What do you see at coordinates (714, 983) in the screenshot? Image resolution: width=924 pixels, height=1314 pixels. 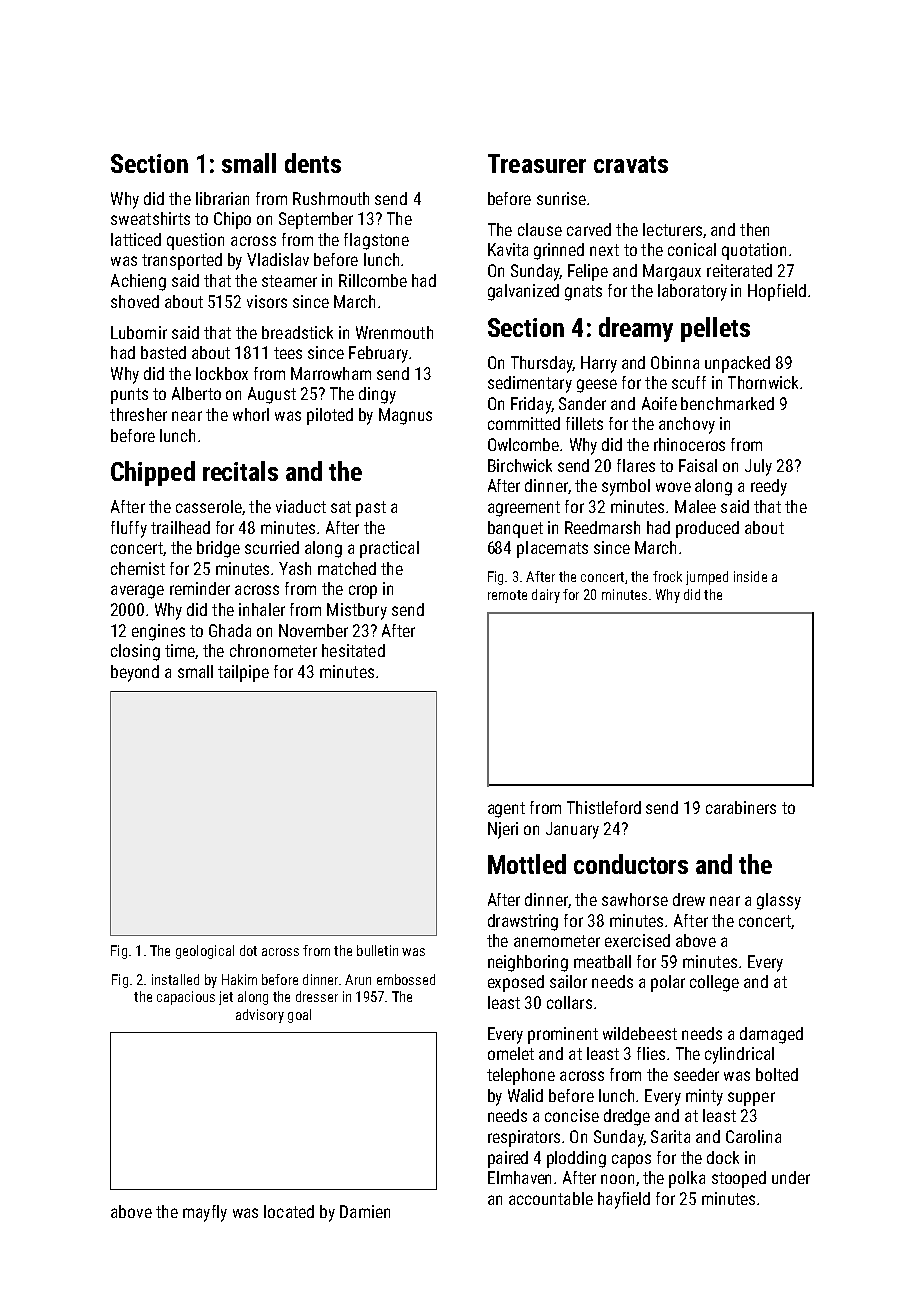 I see `college` at bounding box center [714, 983].
